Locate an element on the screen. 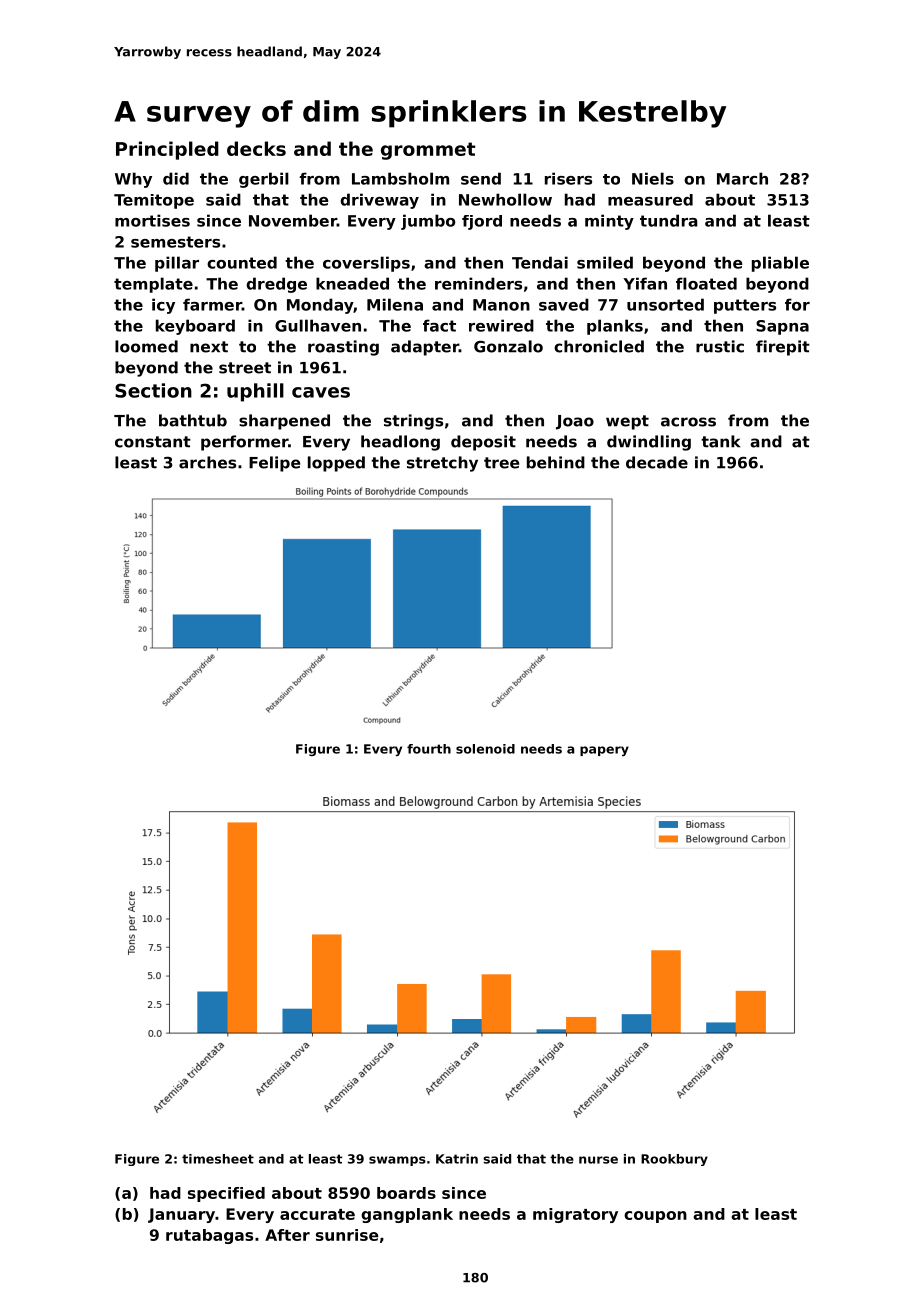 This screenshot has height=1308, width=924. papery is located at coordinates (604, 751).
